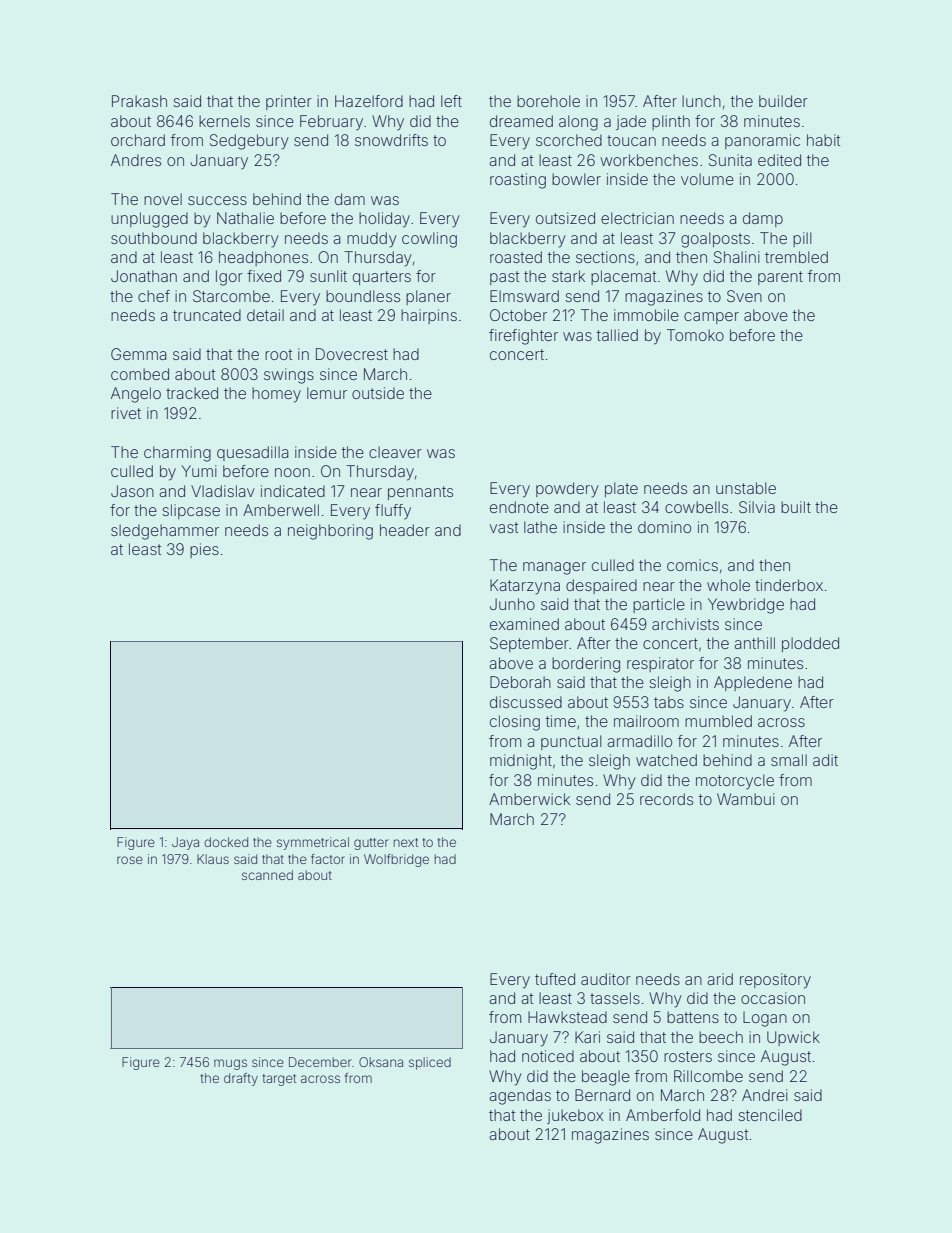  I want to click on outside, so click(378, 393).
